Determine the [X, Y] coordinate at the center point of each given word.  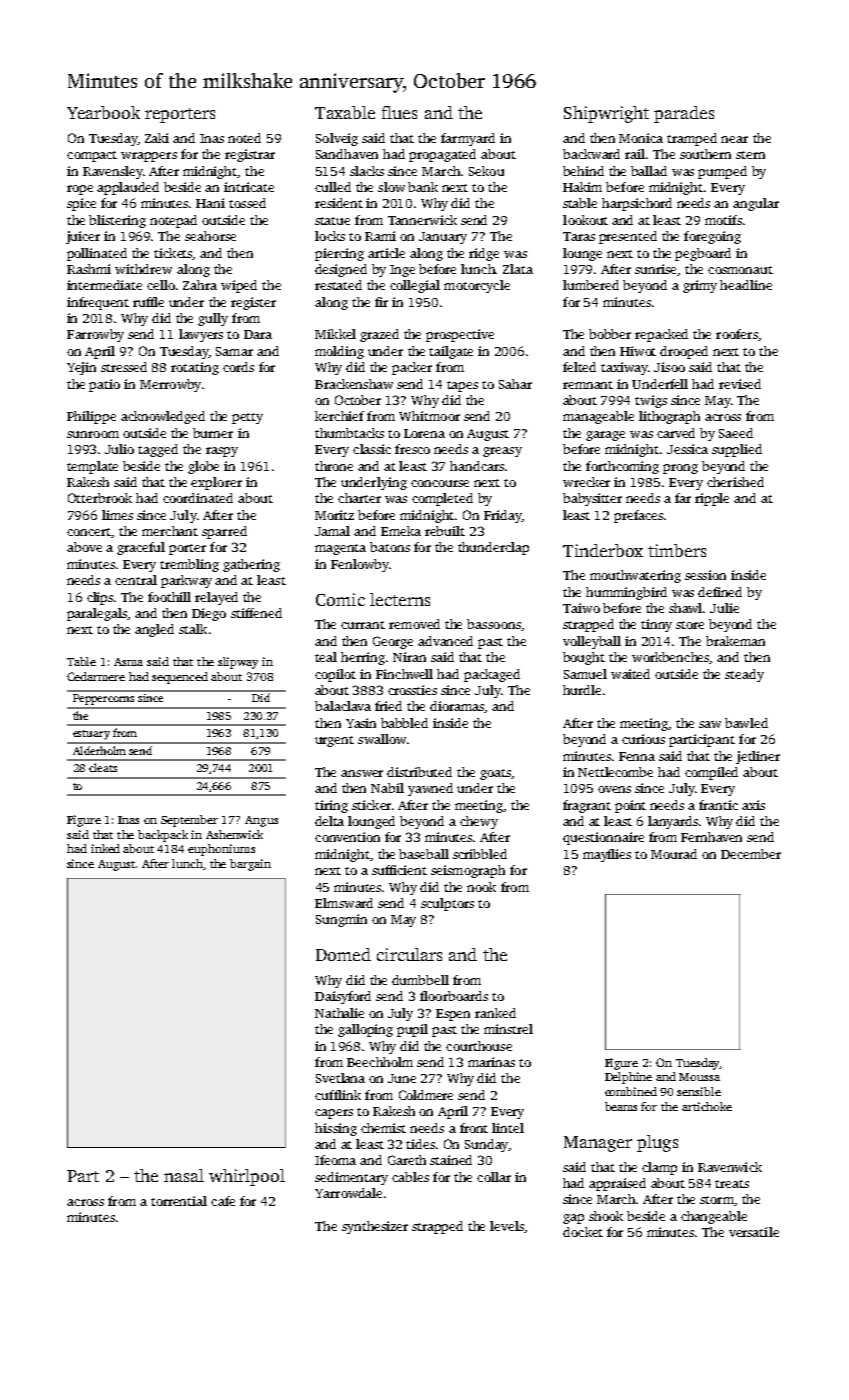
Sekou [486, 171]
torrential [179, 1201]
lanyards [673, 822]
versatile [754, 1232]
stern [750, 155]
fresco [412, 449]
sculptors [447, 904]
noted [244, 138]
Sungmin [341, 920]
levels [507, 1226]
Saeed [736, 433]
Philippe [91, 417]
